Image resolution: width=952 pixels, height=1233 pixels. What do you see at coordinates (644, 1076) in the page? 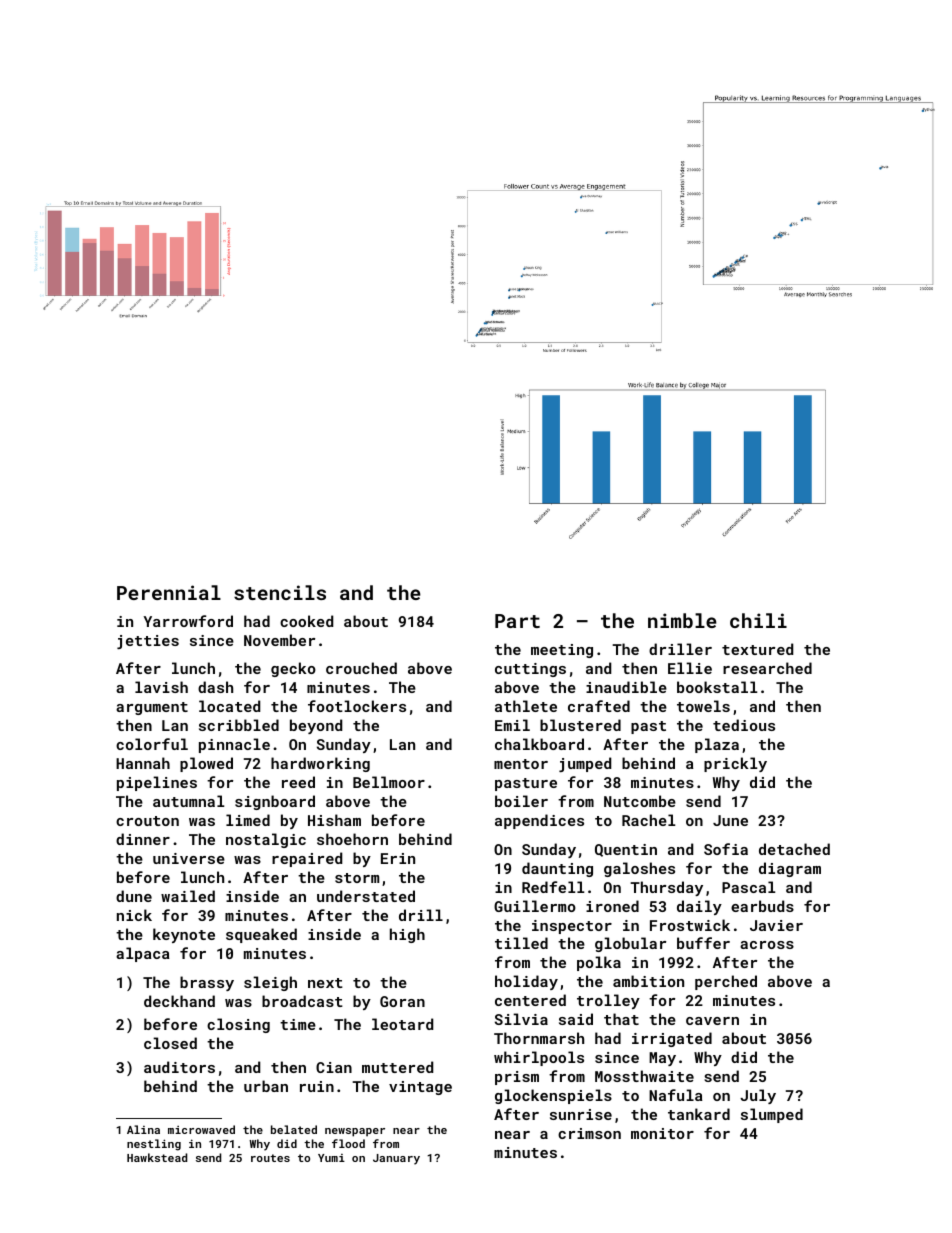
I see `Mossthwaite` at bounding box center [644, 1076].
